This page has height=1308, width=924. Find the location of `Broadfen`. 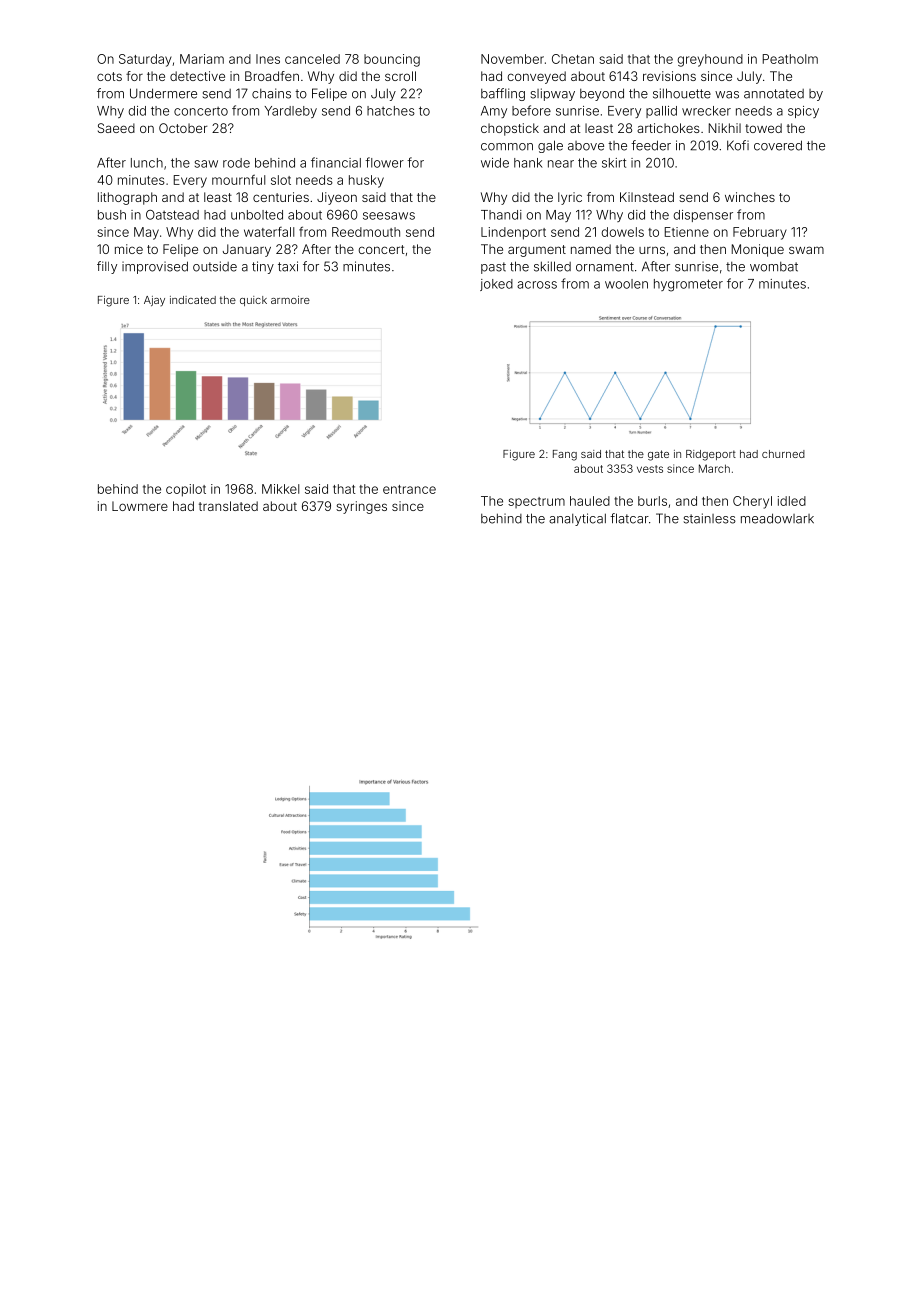

Broadfen is located at coordinates (272, 76).
